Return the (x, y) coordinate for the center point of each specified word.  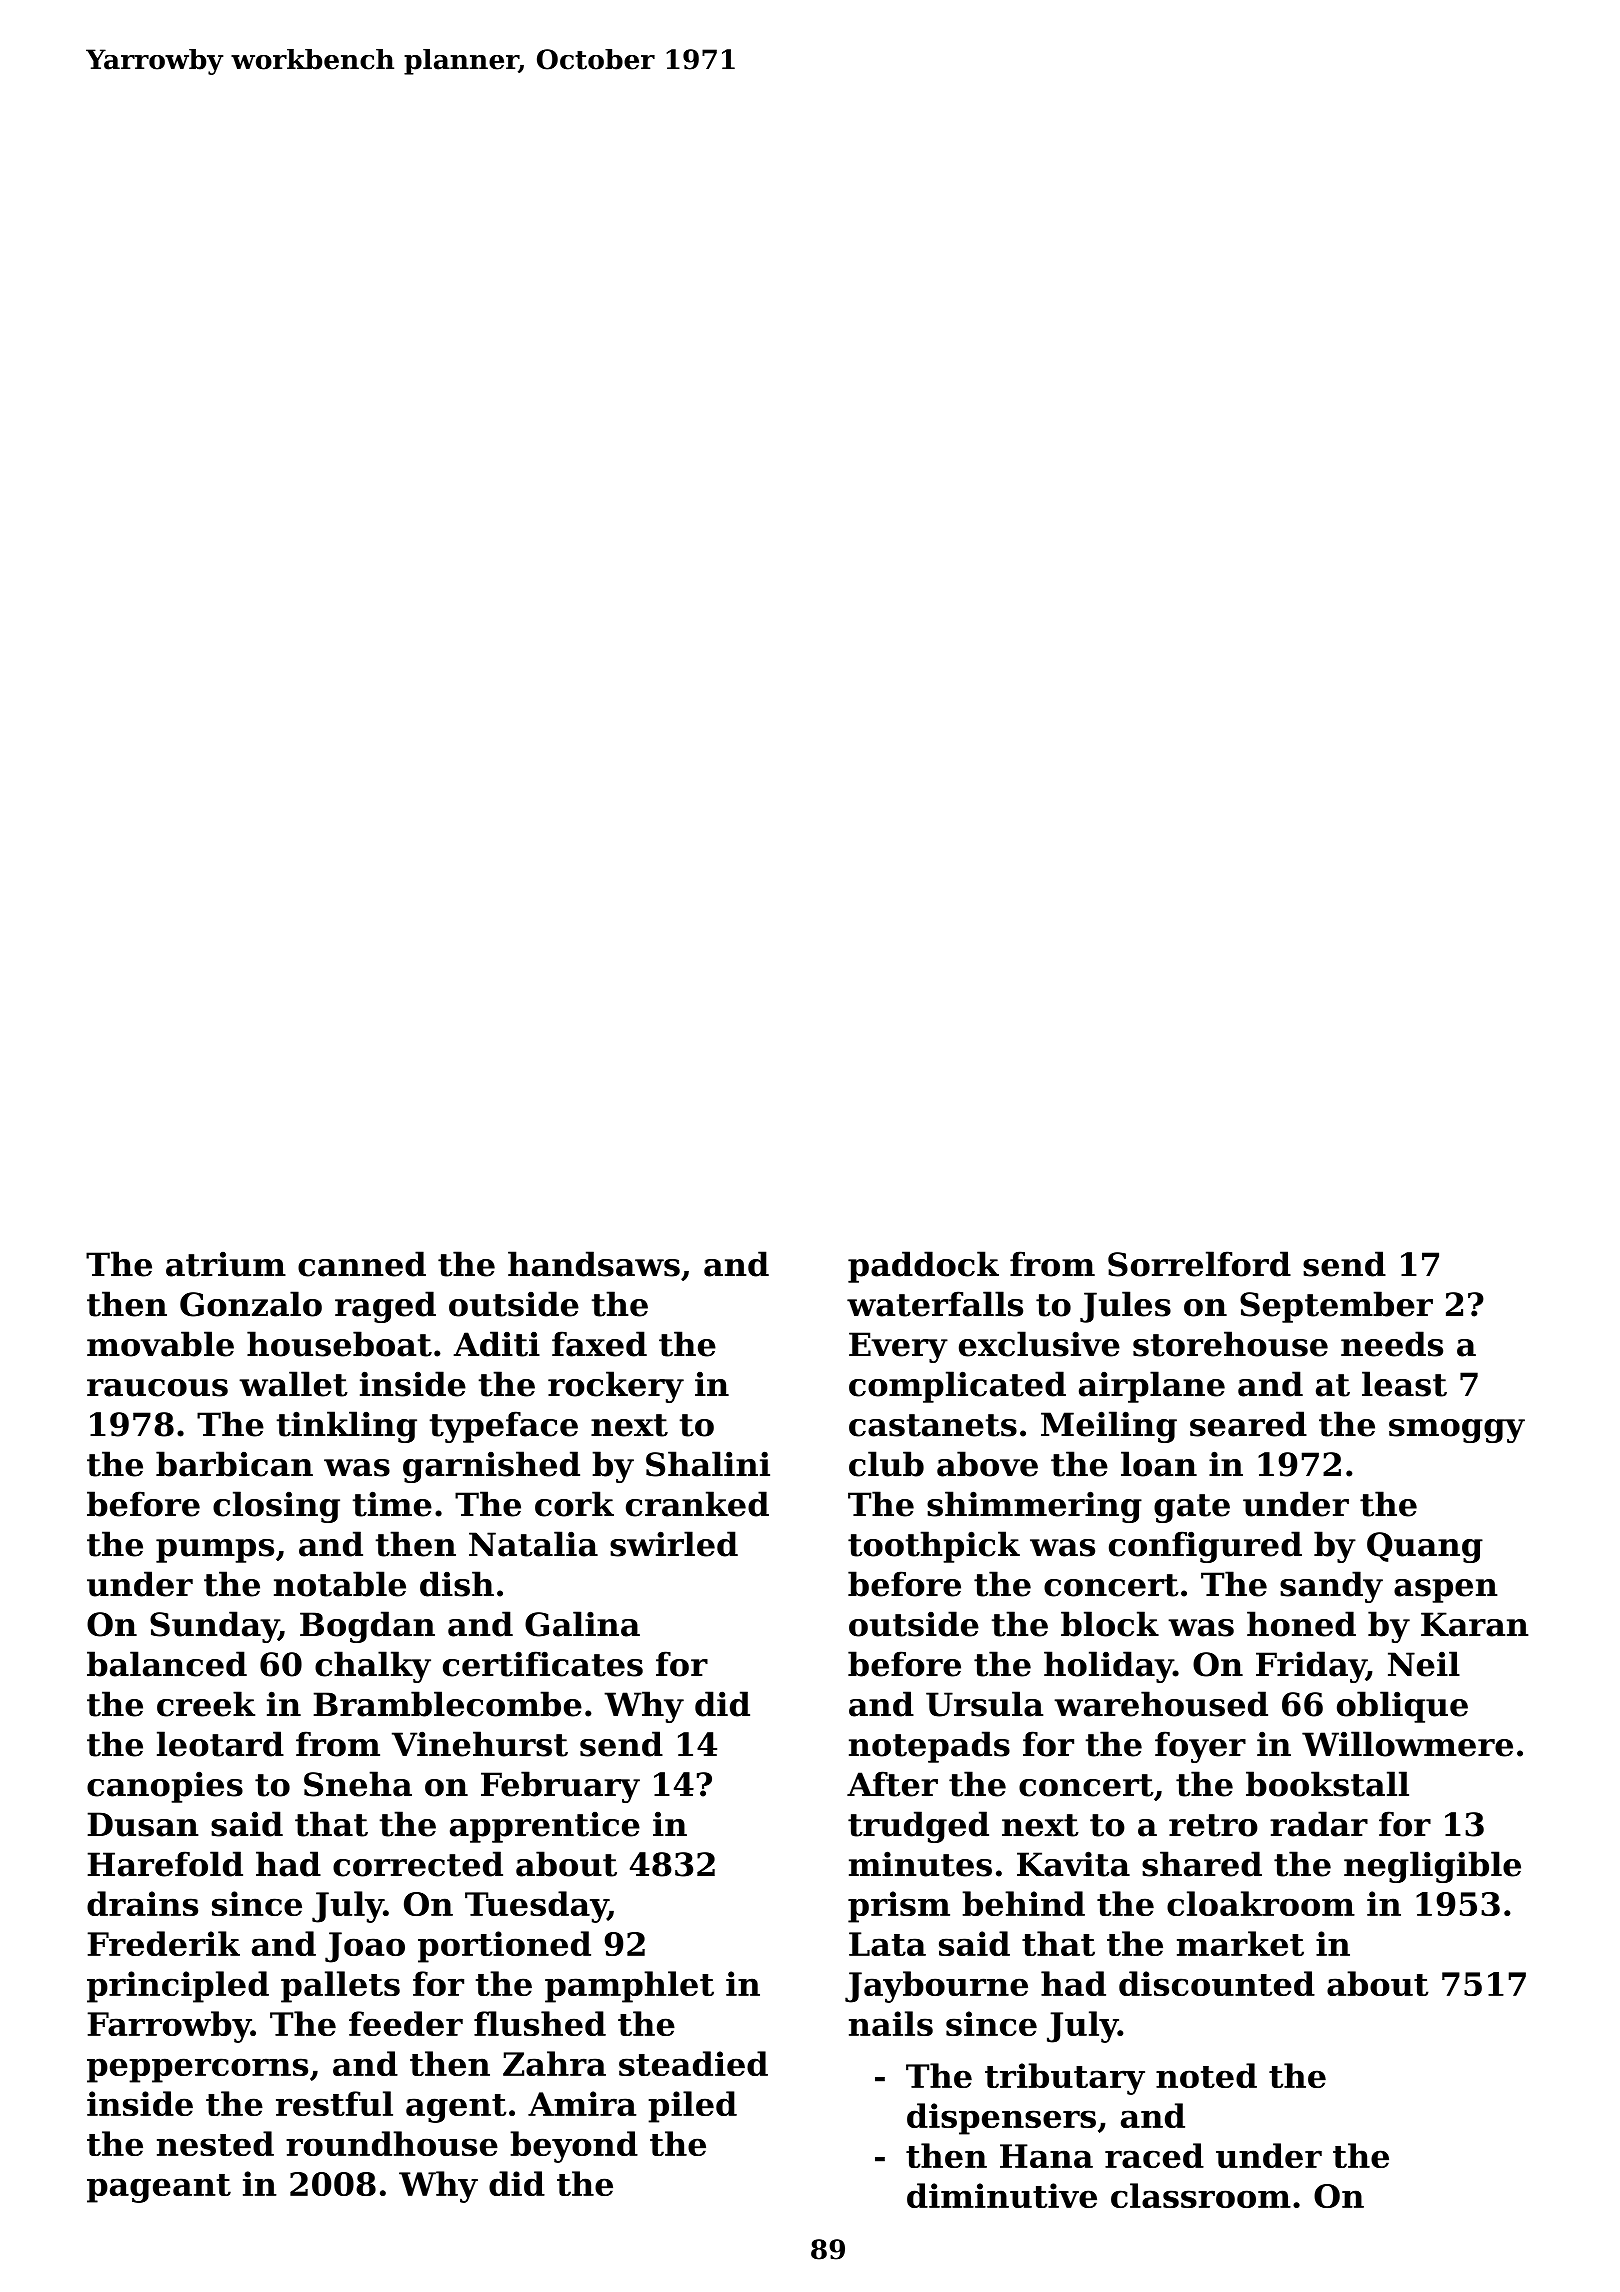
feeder (406, 2023)
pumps (215, 1551)
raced (1154, 2155)
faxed (599, 1344)
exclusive (1039, 1344)
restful (334, 2103)
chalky (373, 1667)
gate (1192, 1508)
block (1110, 1624)
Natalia (533, 1544)
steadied (693, 2063)
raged (385, 1307)
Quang (1425, 1547)
